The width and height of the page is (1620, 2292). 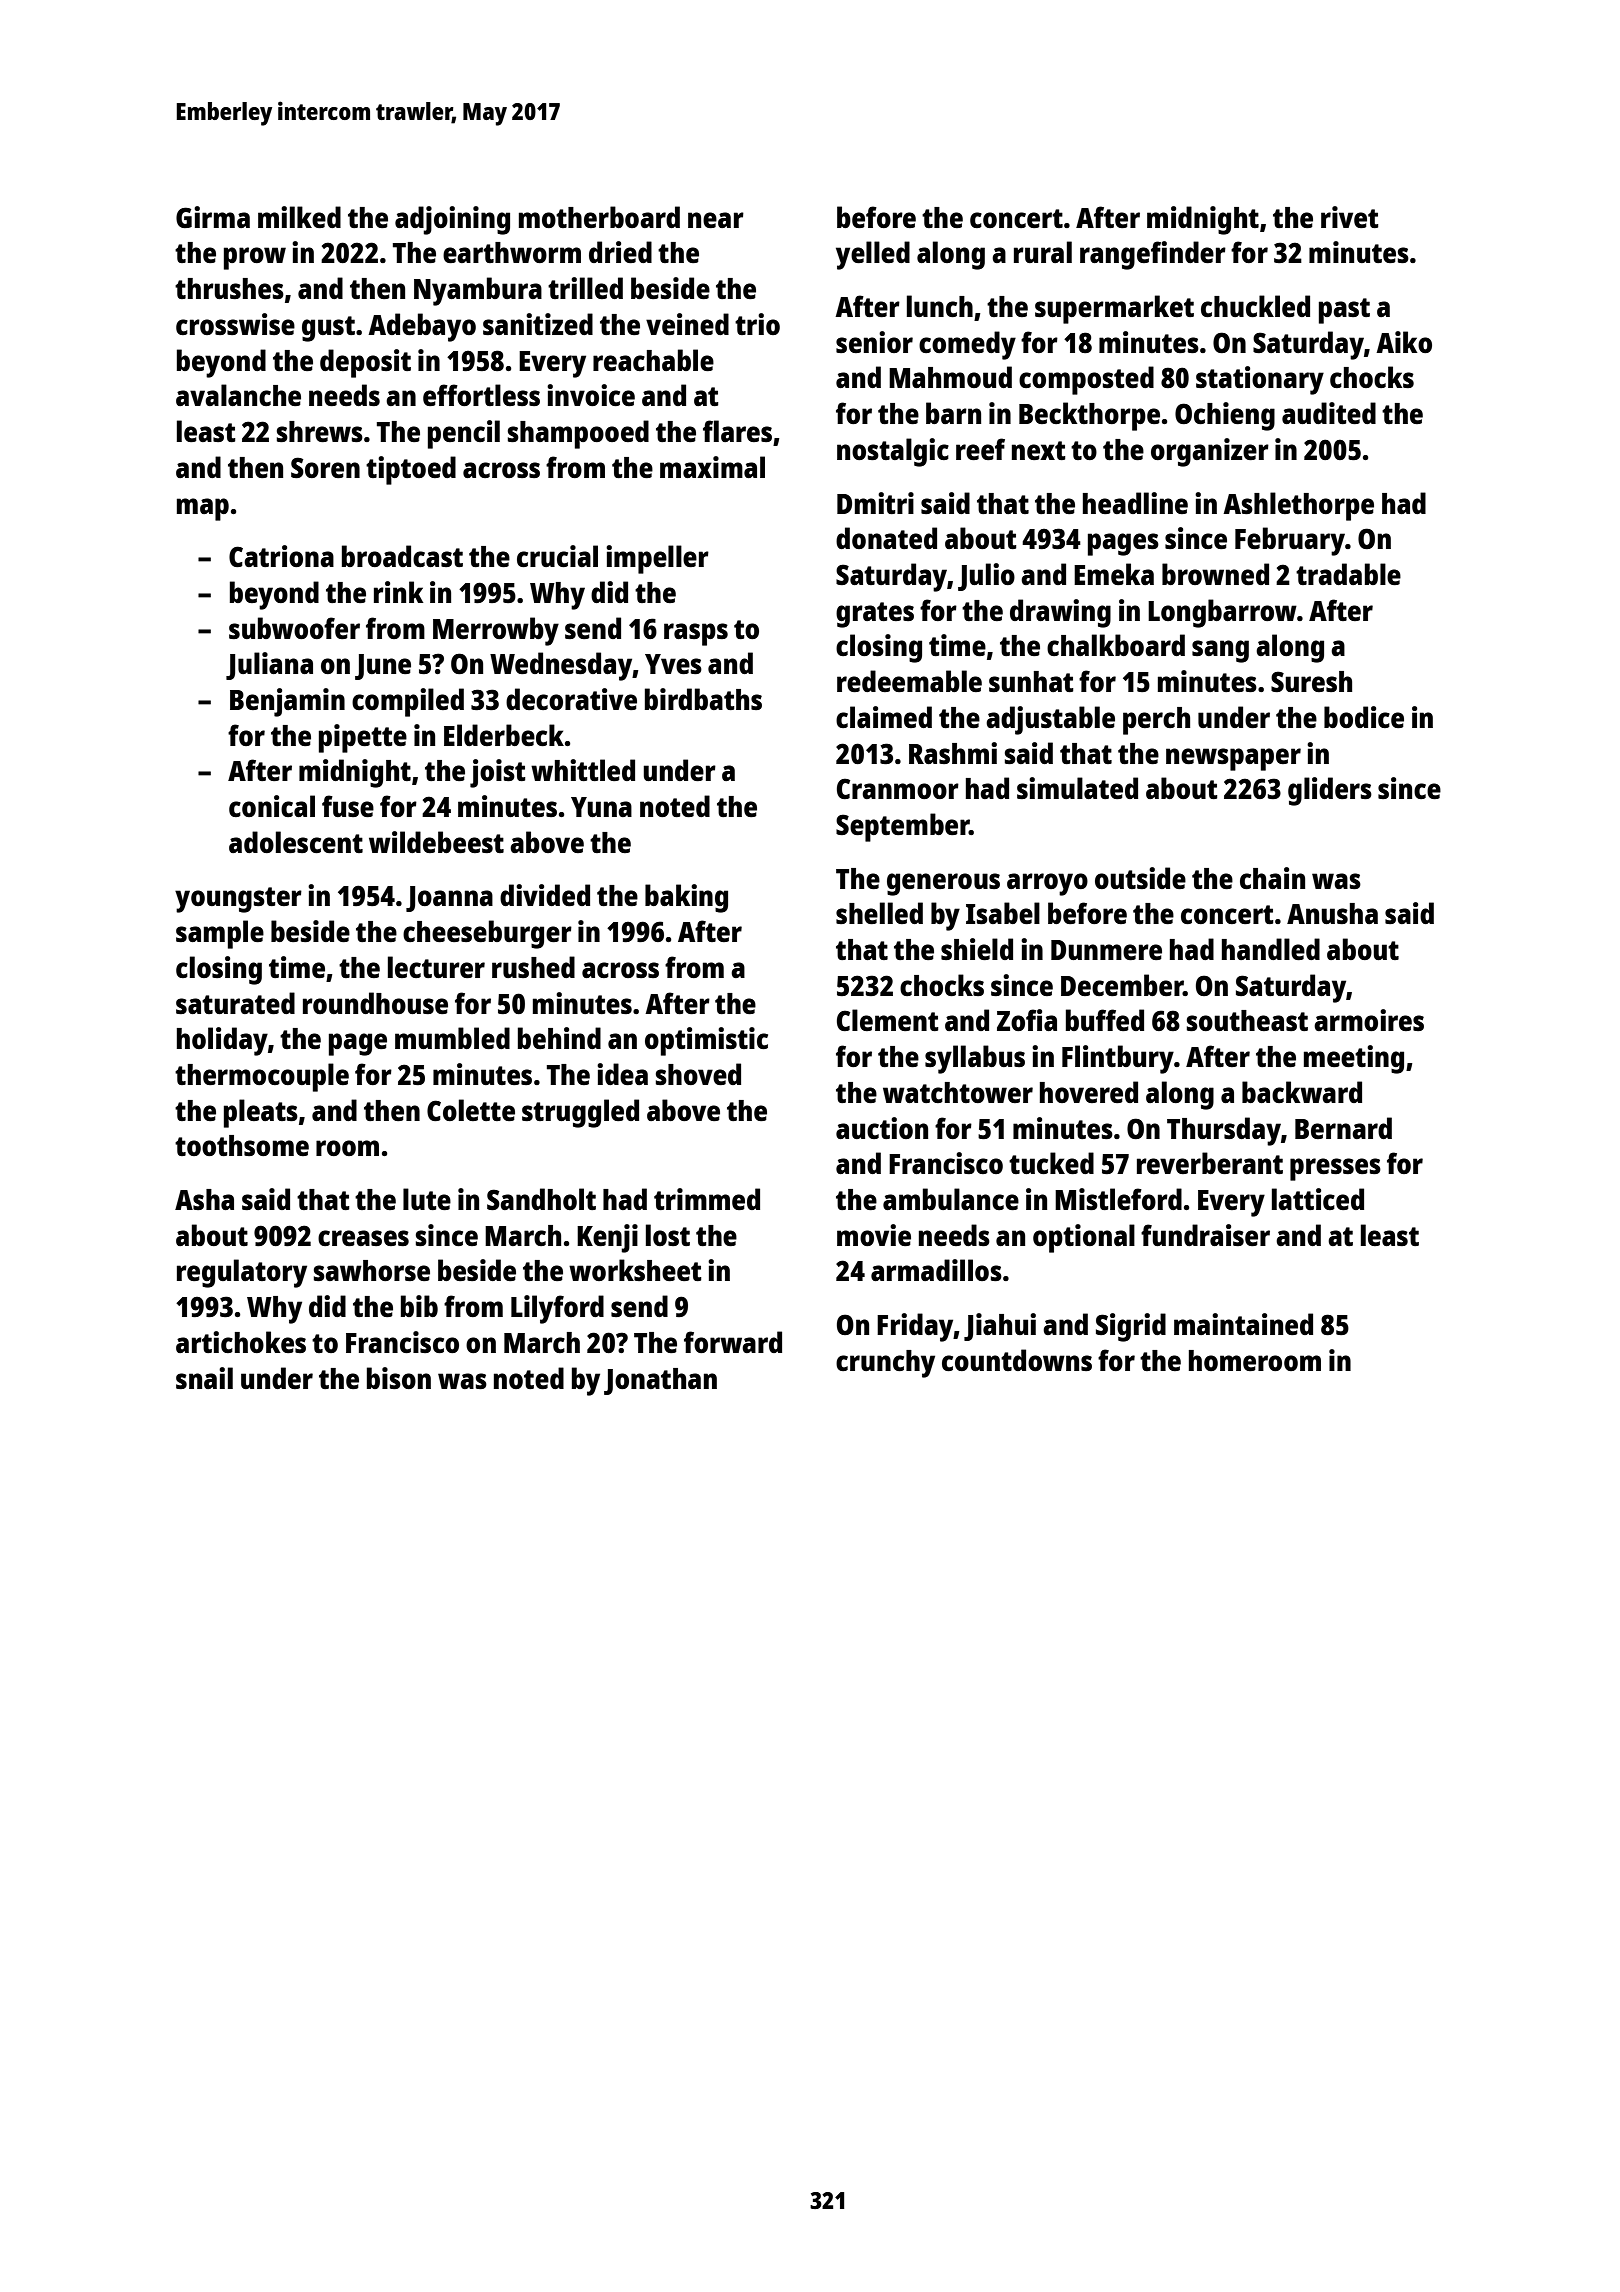 I want to click on rivet, so click(x=1350, y=217).
